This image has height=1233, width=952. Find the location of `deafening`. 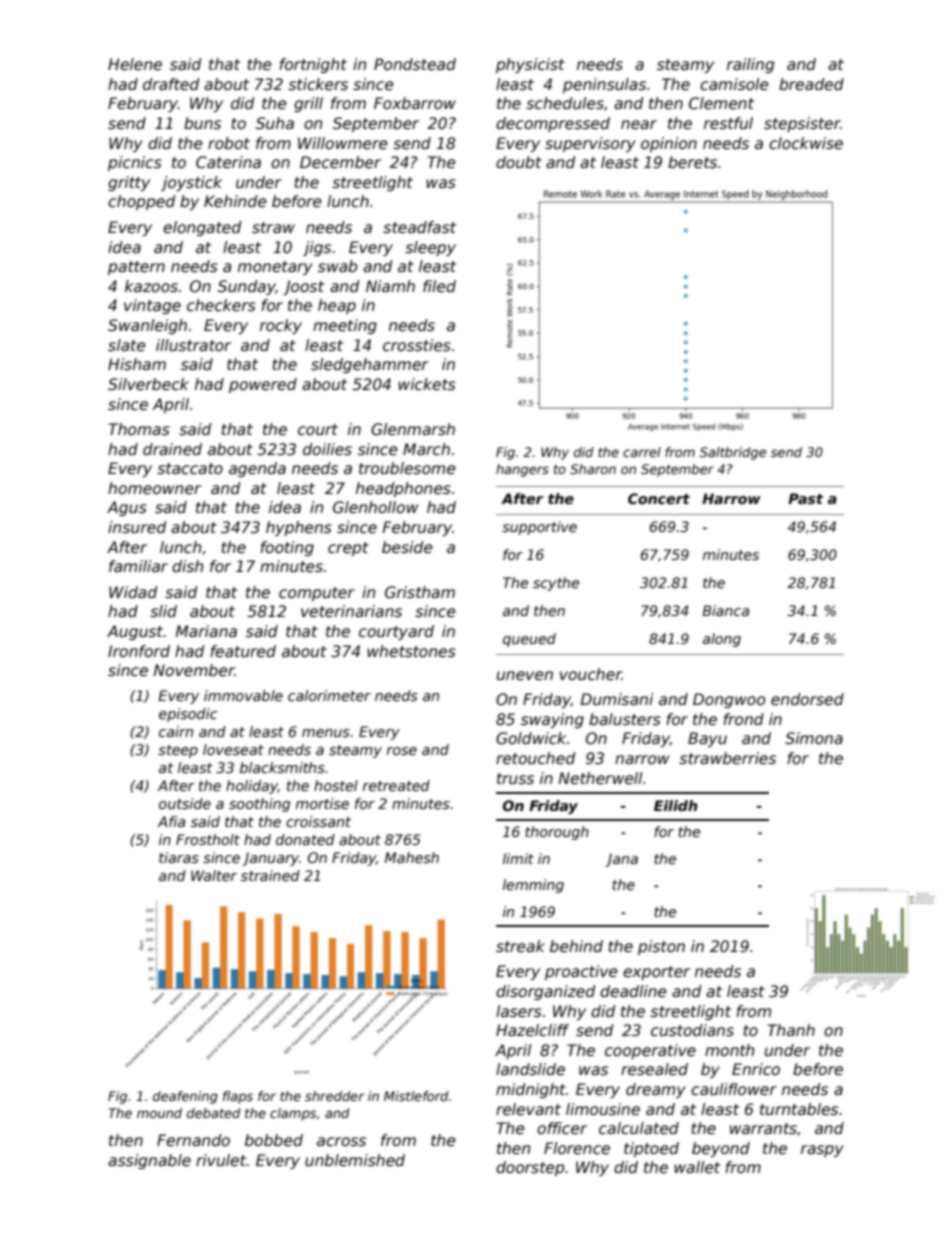

deafening is located at coordinates (185, 1097).
